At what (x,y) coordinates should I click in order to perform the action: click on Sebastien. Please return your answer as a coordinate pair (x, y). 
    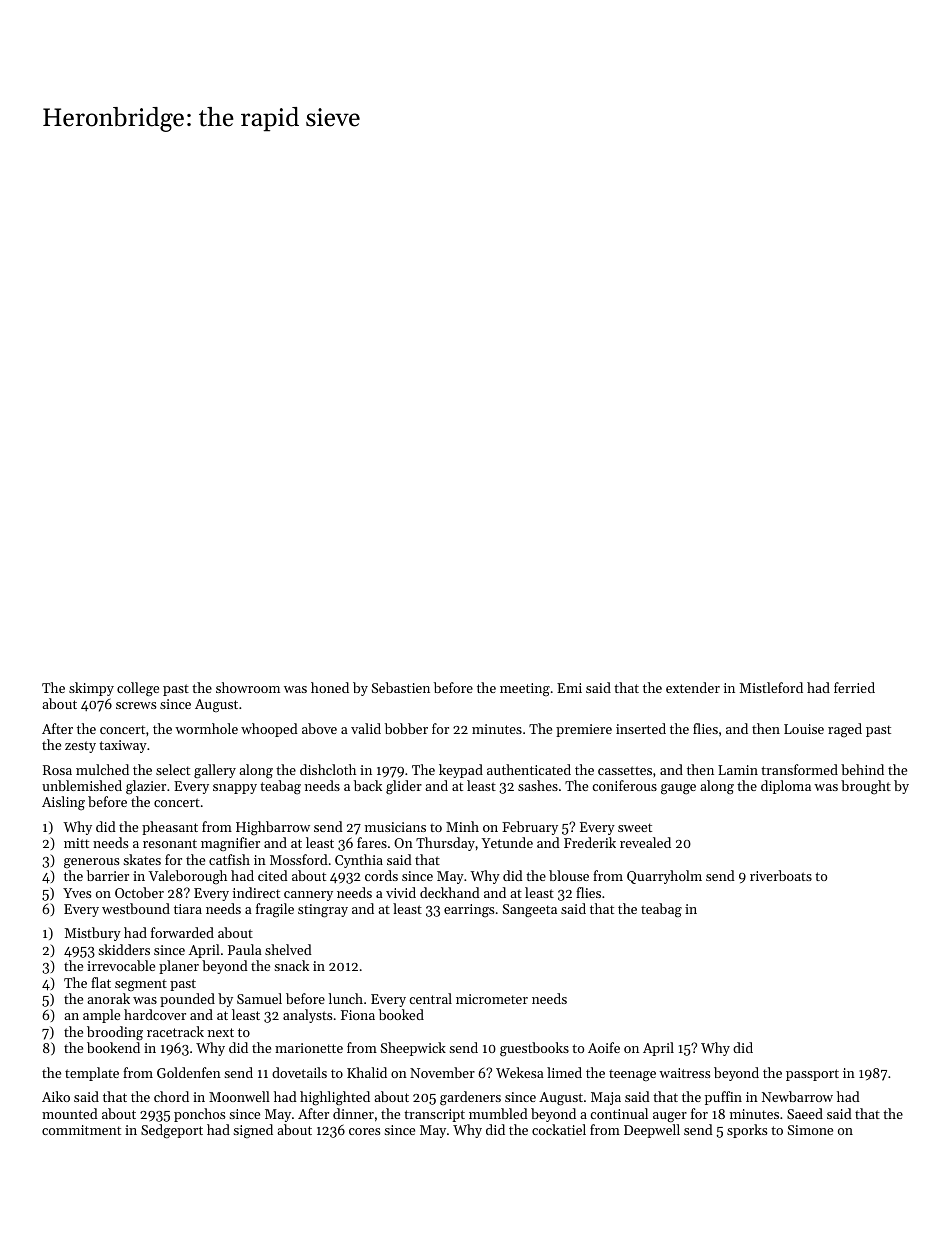
    Looking at the image, I should click on (401, 687).
